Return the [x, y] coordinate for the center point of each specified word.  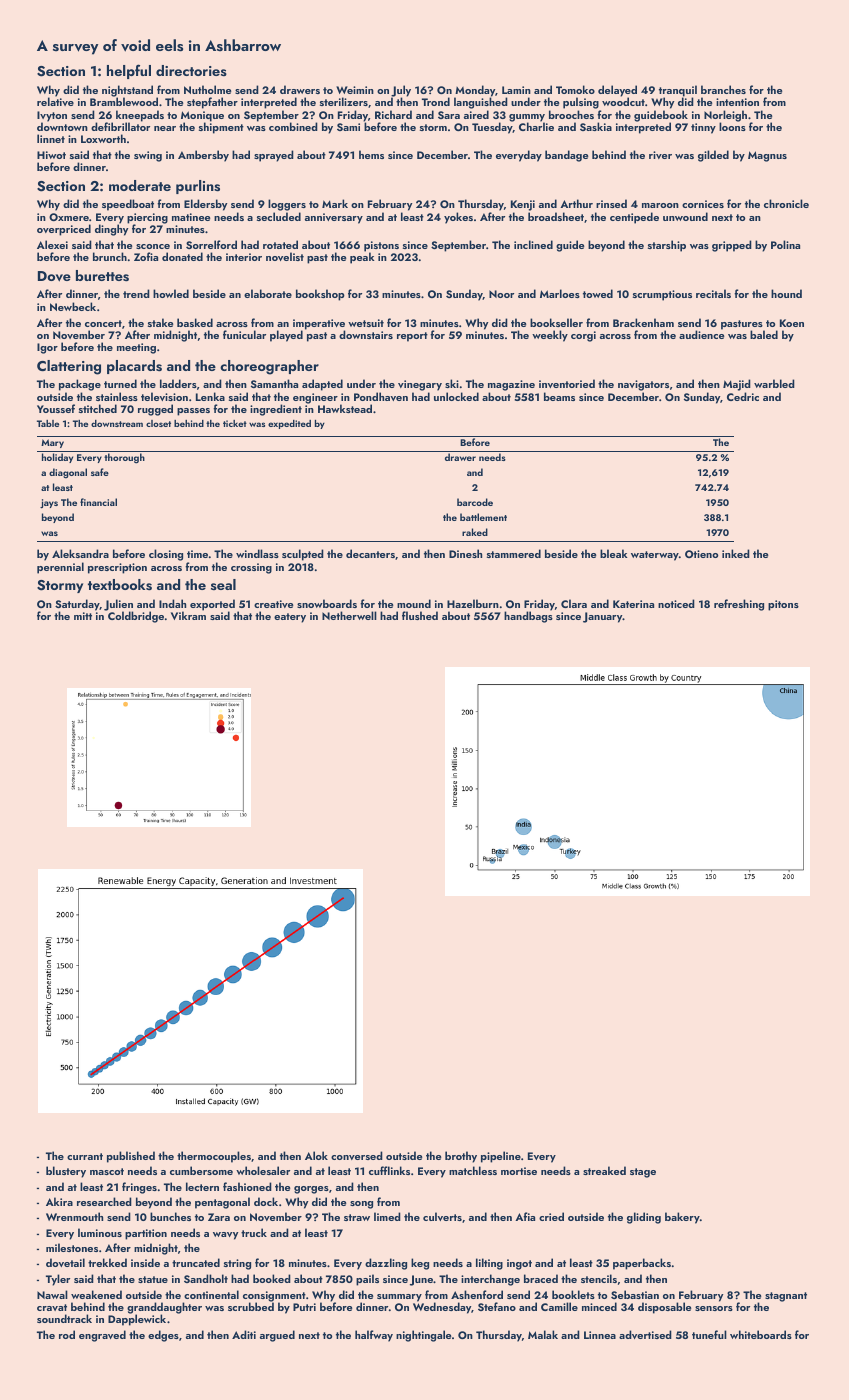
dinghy [111, 230]
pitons [783, 605]
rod [67, 1334]
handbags [528, 617]
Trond [436, 101]
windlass [257, 553]
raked [475, 532]
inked [736, 553]
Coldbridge [136, 617]
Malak [543, 1334]
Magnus [767, 156]
